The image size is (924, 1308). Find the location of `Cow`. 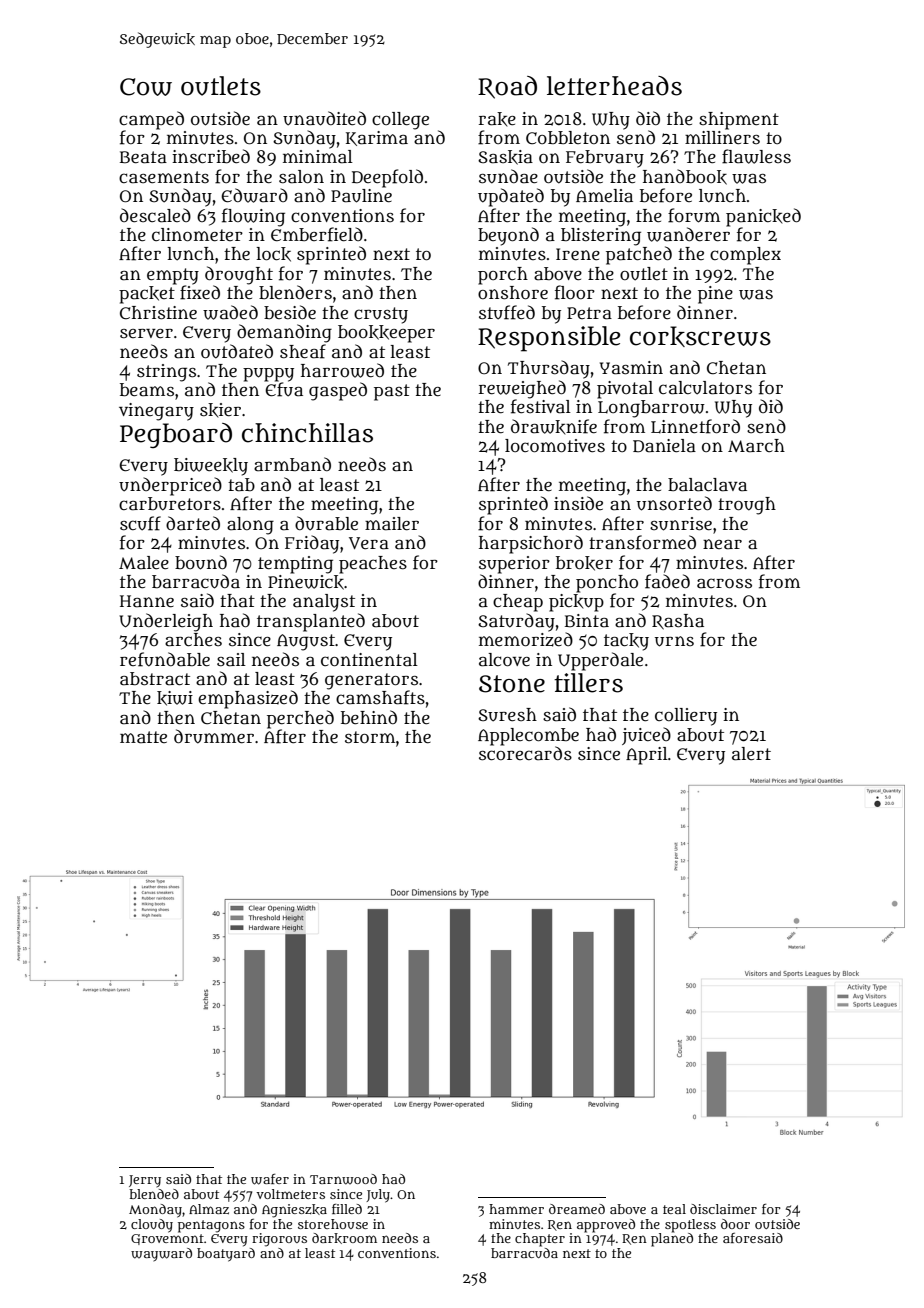

Cow is located at coordinates (146, 87).
